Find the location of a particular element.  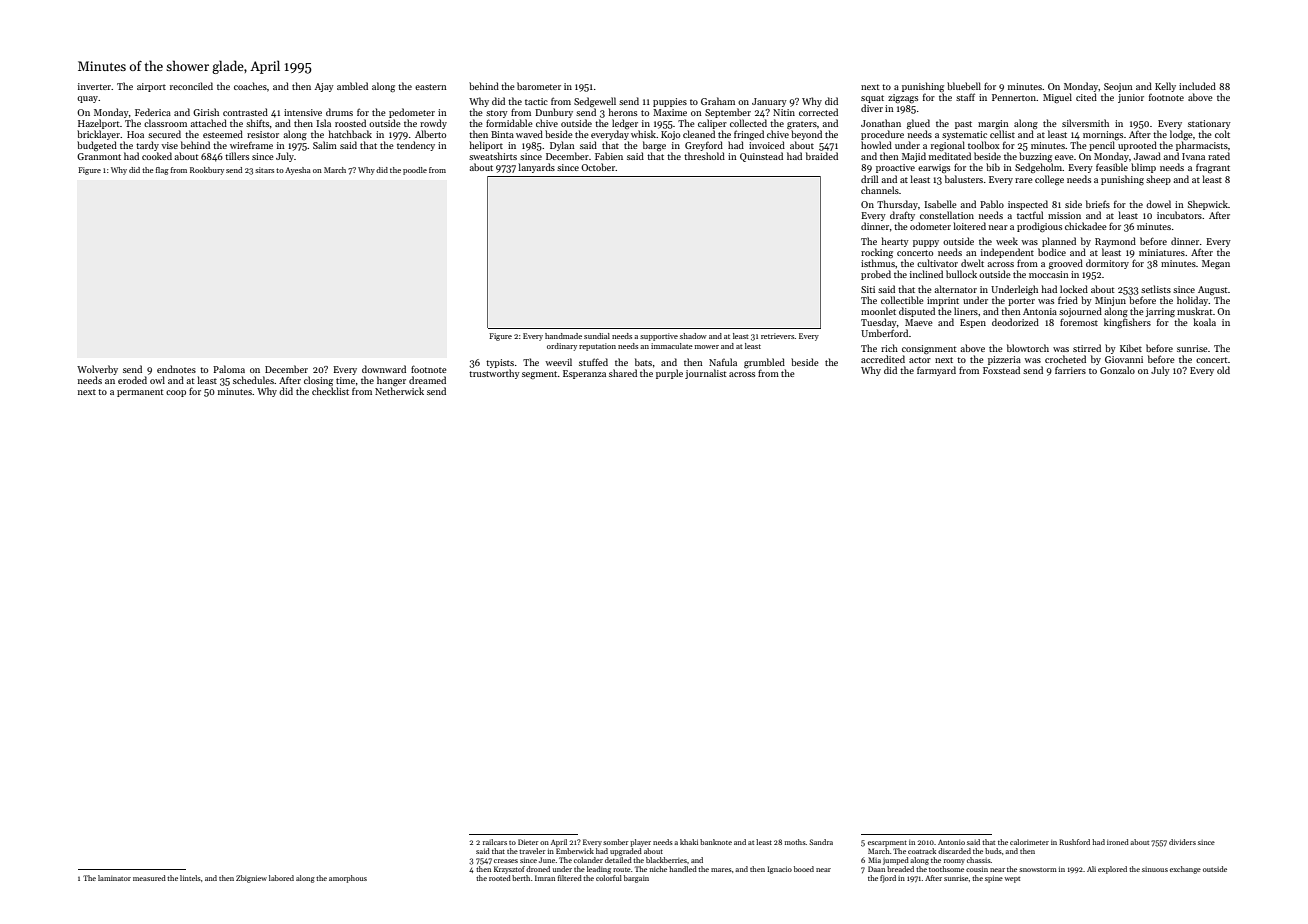

amorphous is located at coordinates (348, 879).
